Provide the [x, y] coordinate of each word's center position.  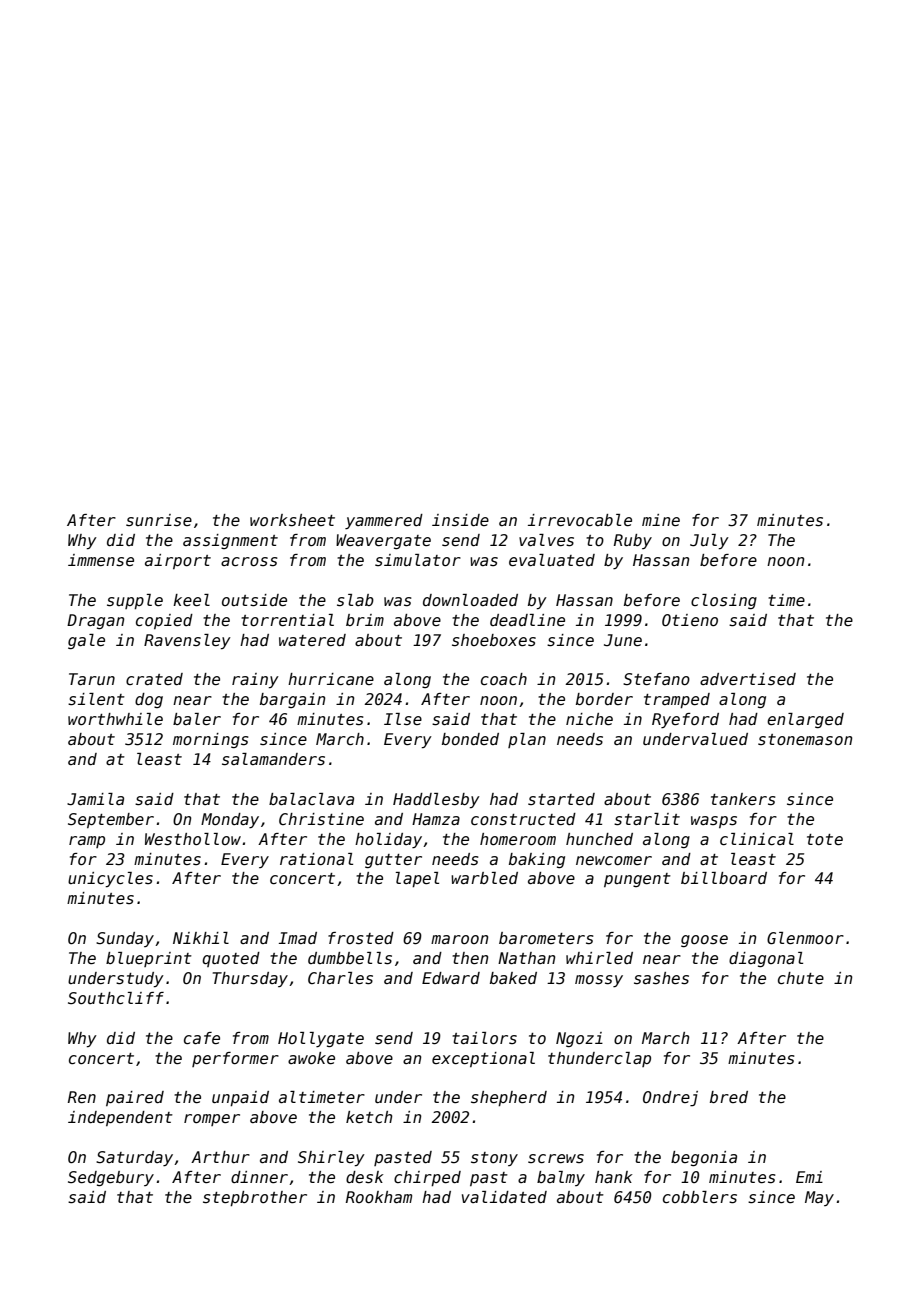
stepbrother [255, 1198]
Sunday [125, 939]
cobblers [700, 1197]
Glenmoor [805, 938]
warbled [484, 878]
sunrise [159, 520]
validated [504, 1197]
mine [661, 520]
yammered [384, 521]
